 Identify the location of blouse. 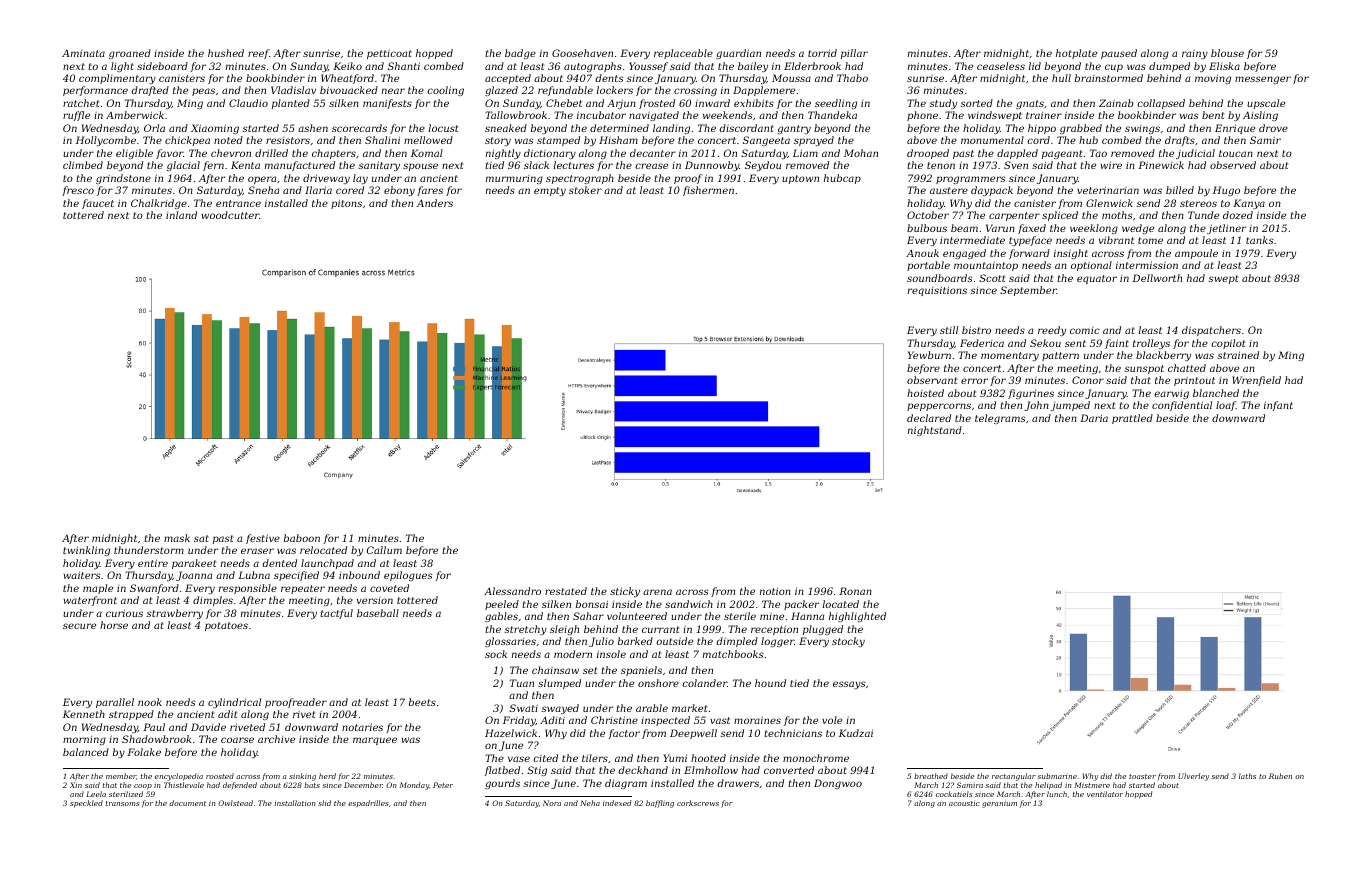
(1227, 53).
